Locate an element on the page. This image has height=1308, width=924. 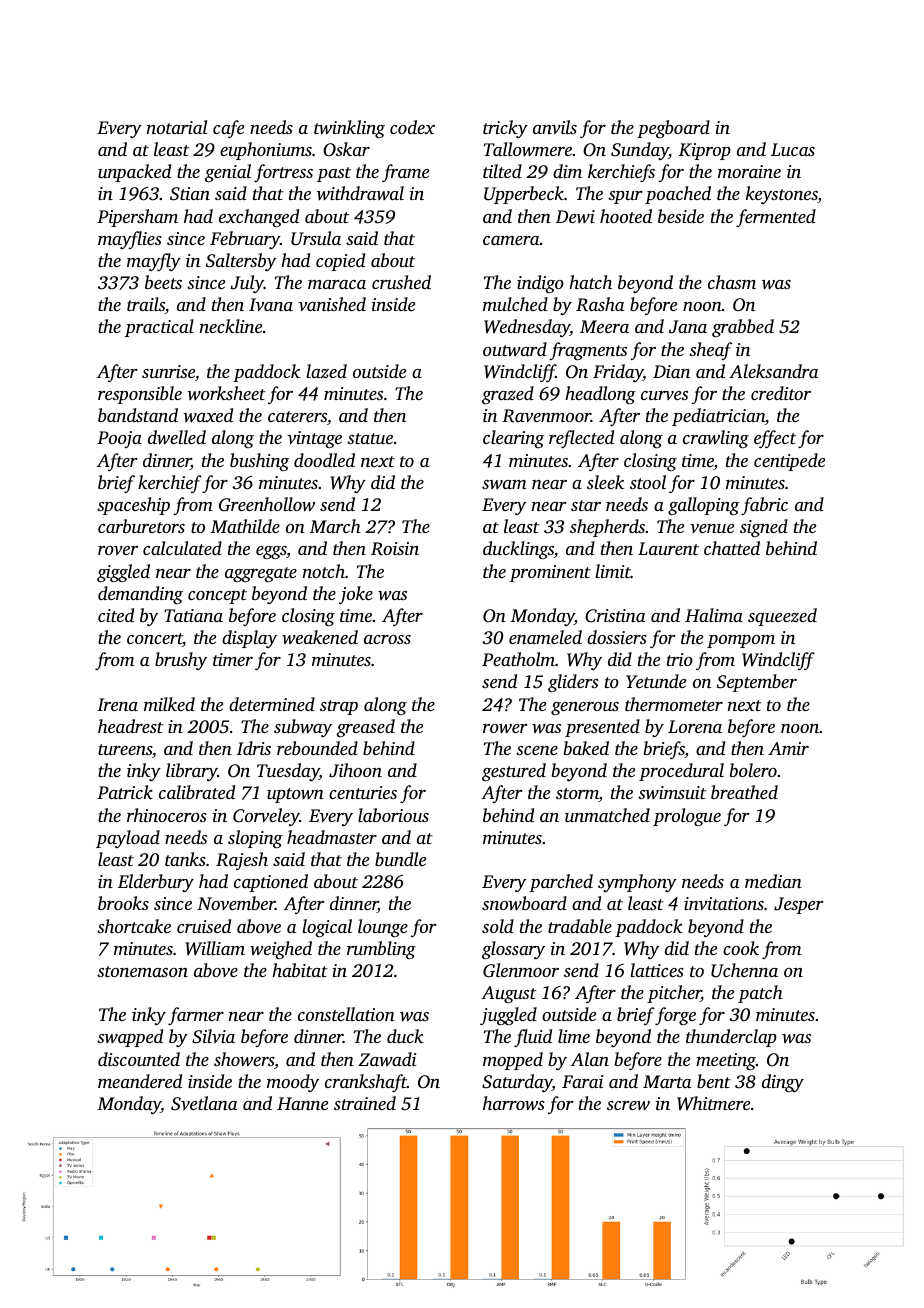
symphony is located at coordinates (637, 883).
